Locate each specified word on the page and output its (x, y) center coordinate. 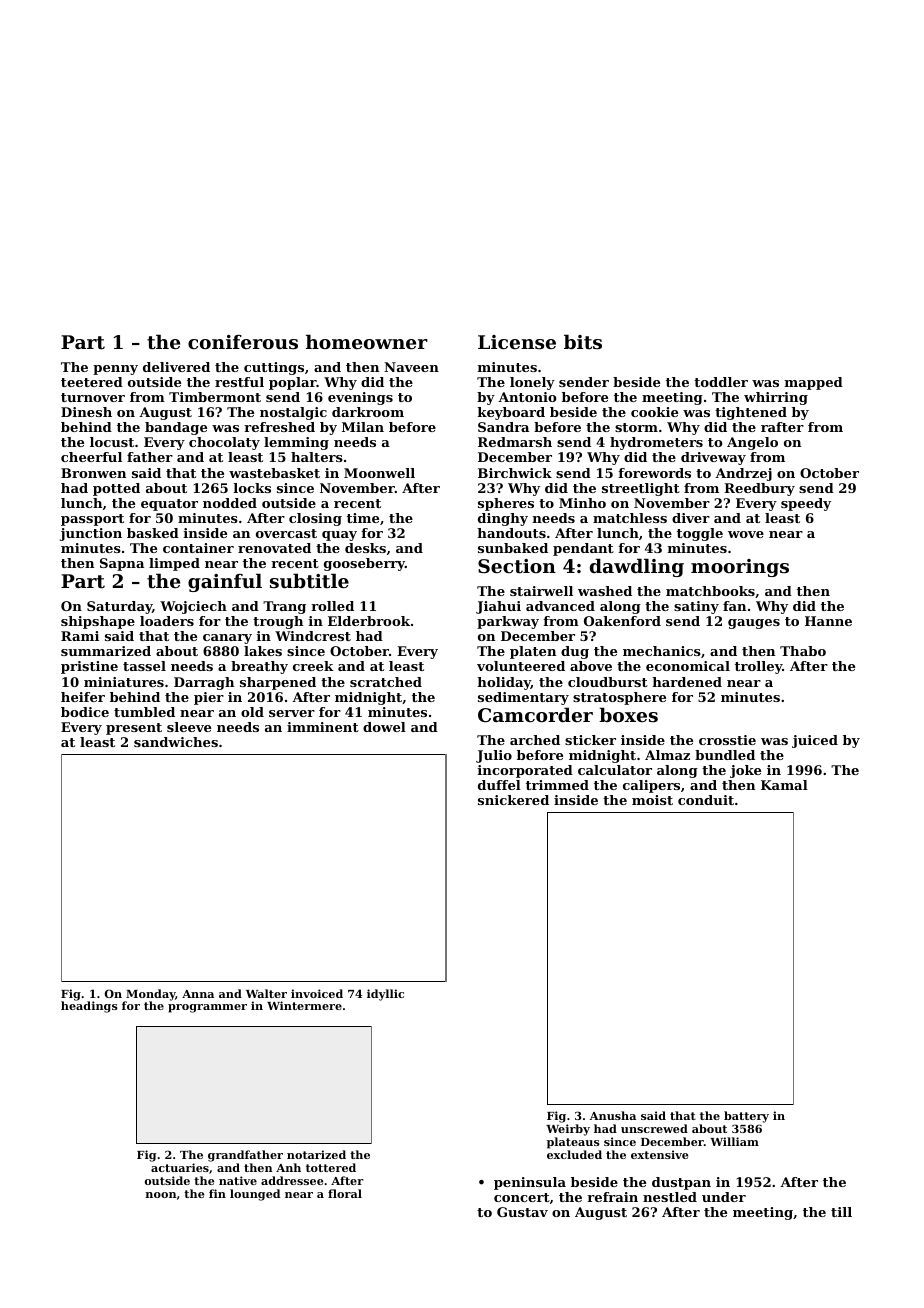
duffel (499, 785)
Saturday (119, 607)
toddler (721, 382)
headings (89, 1007)
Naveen (411, 367)
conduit (706, 800)
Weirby (568, 1130)
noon (161, 1195)
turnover (93, 397)
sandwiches (176, 742)
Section (517, 566)
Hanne (828, 621)
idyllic (385, 995)
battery (746, 1117)
